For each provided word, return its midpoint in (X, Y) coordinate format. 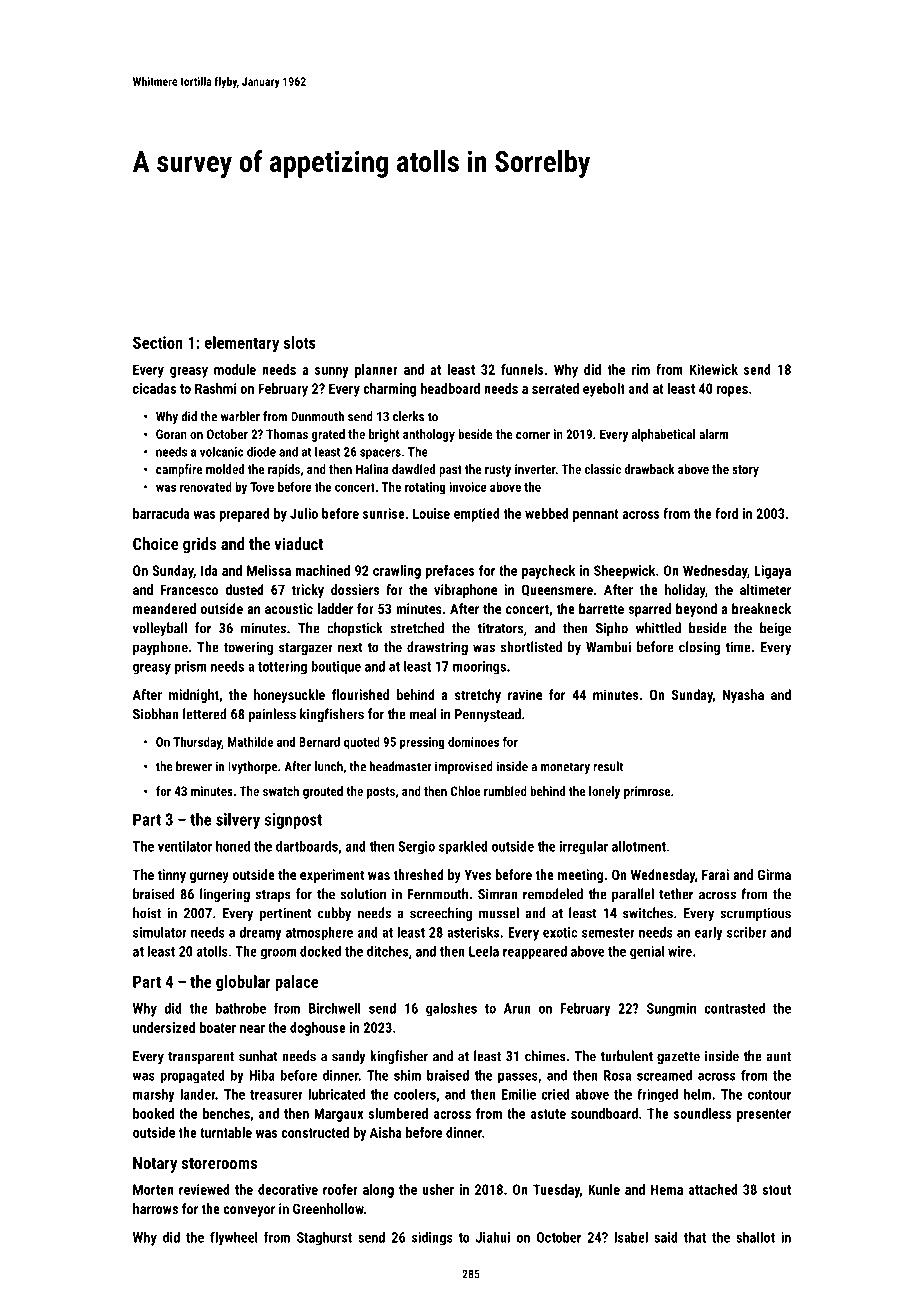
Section (158, 342)
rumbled (505, 791)
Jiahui (493, 1237)
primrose (647, 792)
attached (713, 1189)
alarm (713, 434)
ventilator (185, 846)
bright (384, 435)
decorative (288, 1189)
